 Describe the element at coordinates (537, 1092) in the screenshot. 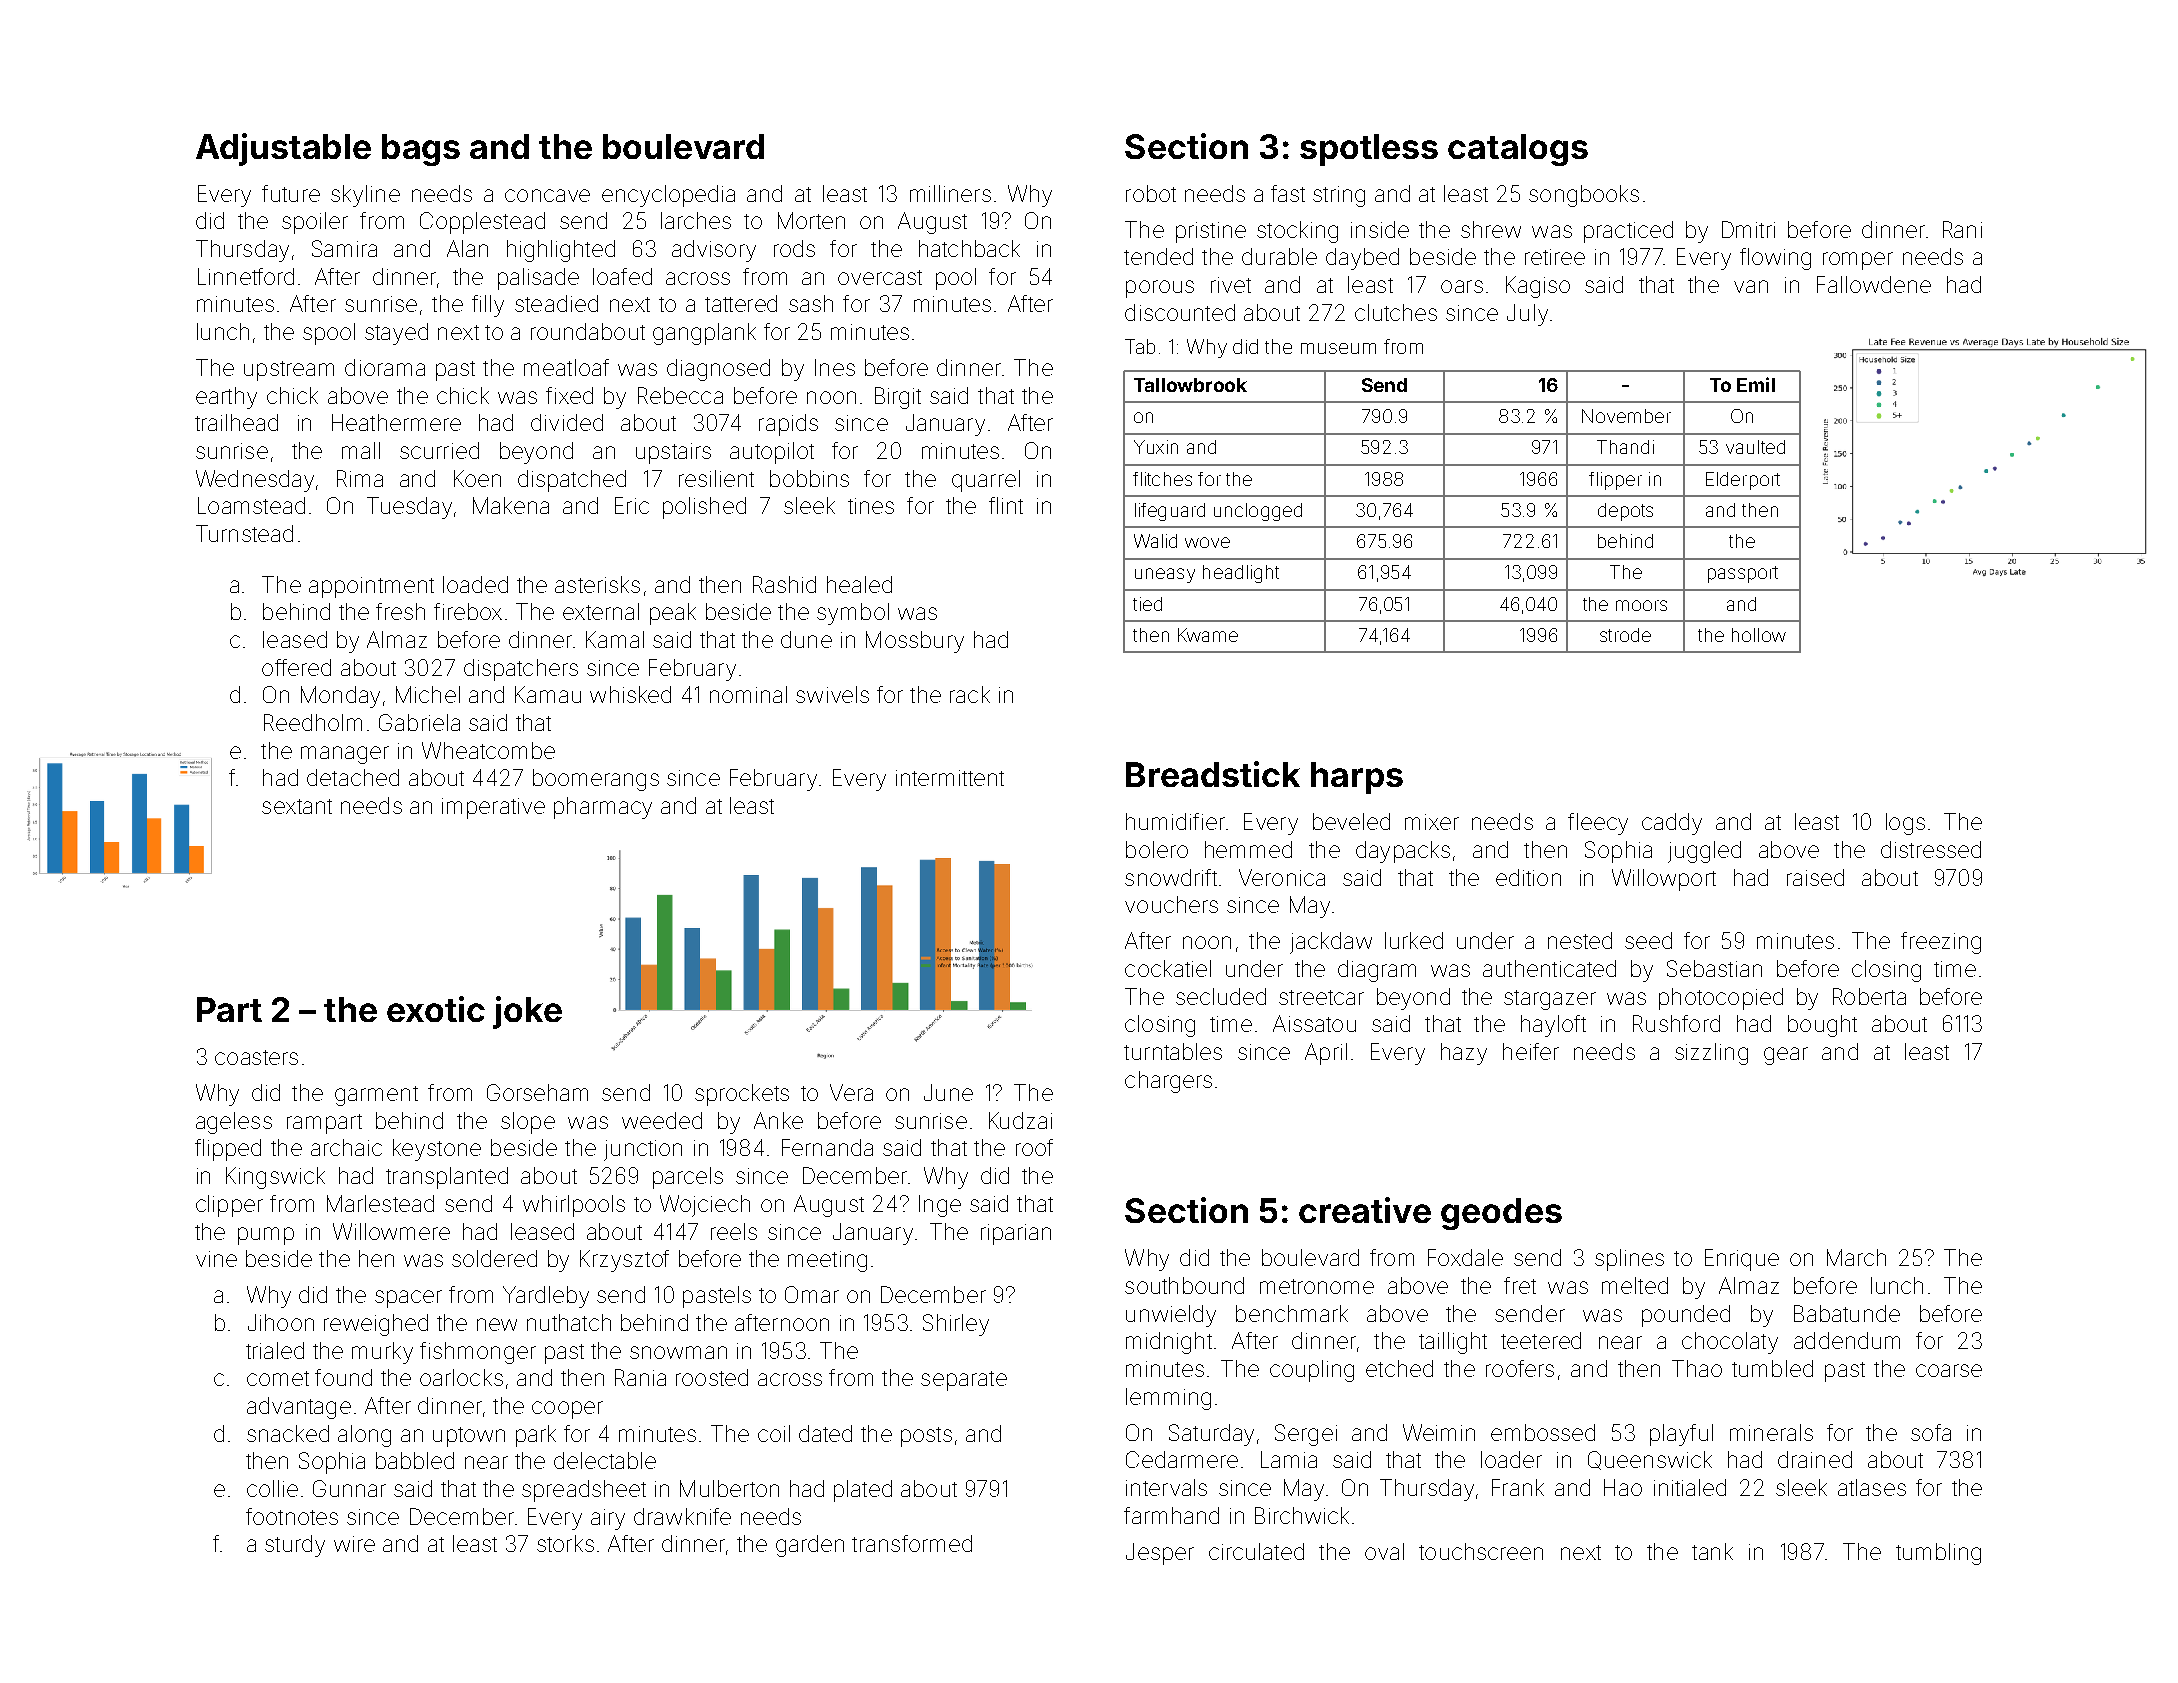

I see `Gorseham` at that location.
